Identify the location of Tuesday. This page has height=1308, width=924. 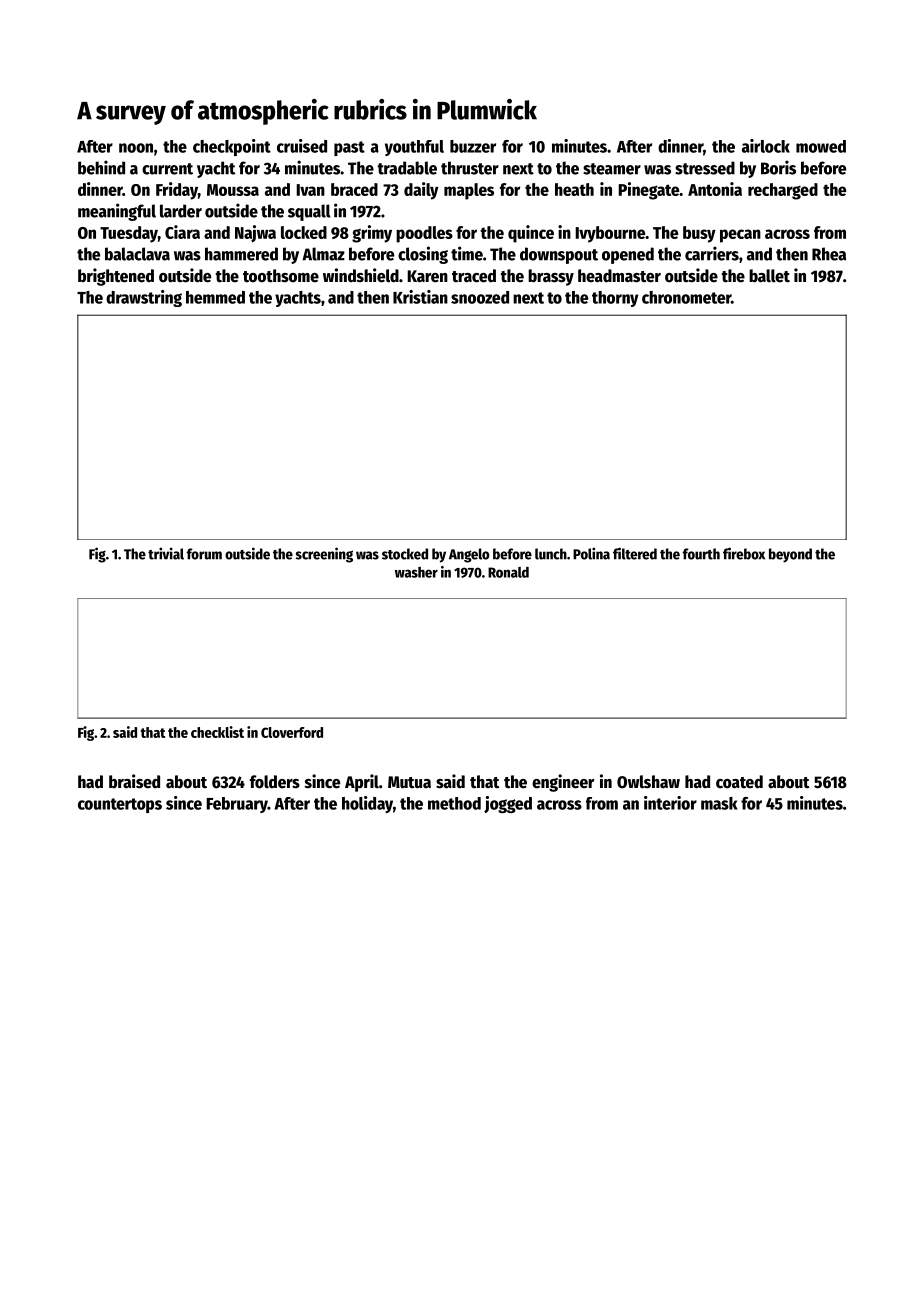
(129, 234).
